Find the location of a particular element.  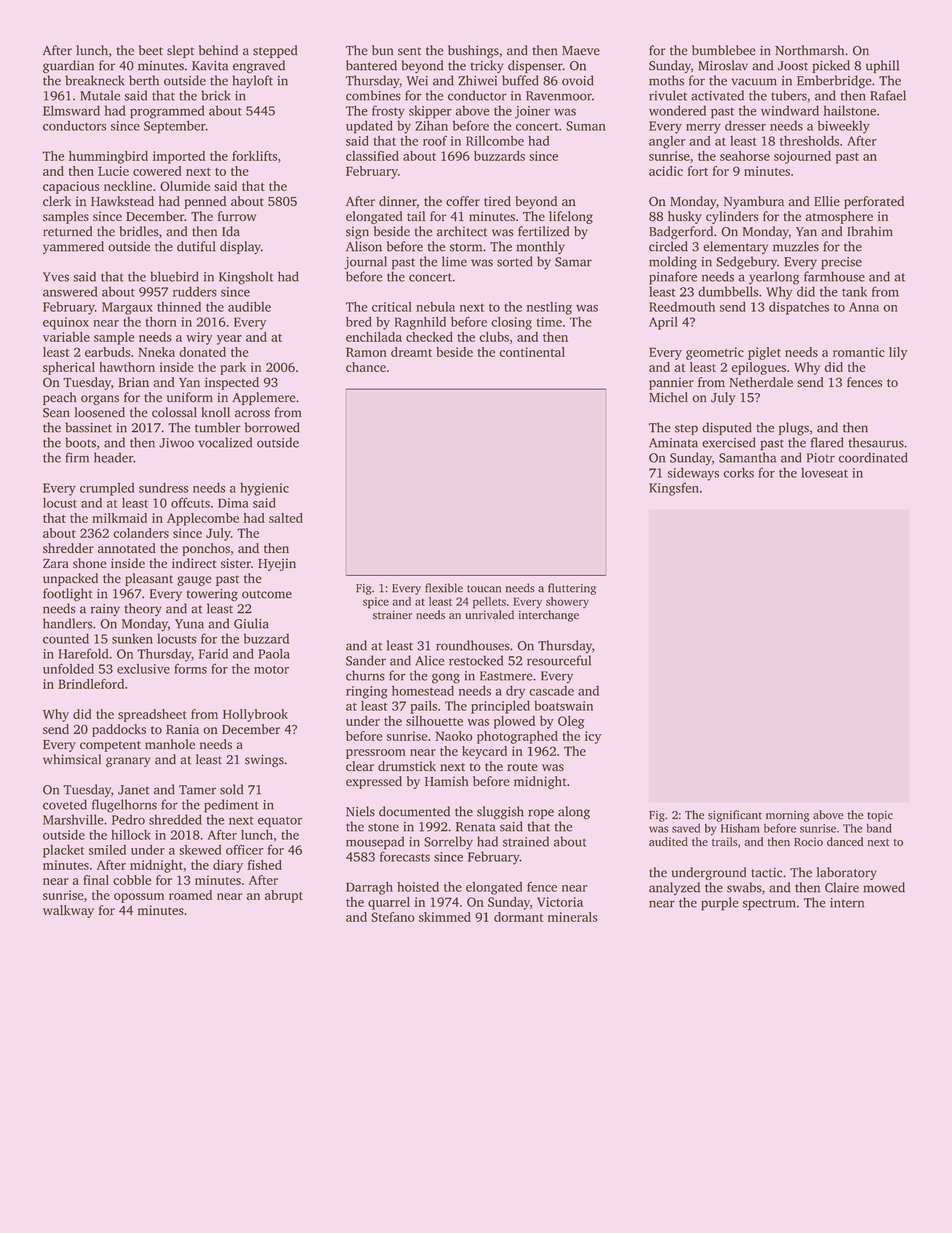

spice is located at coordinates (376, 603).
